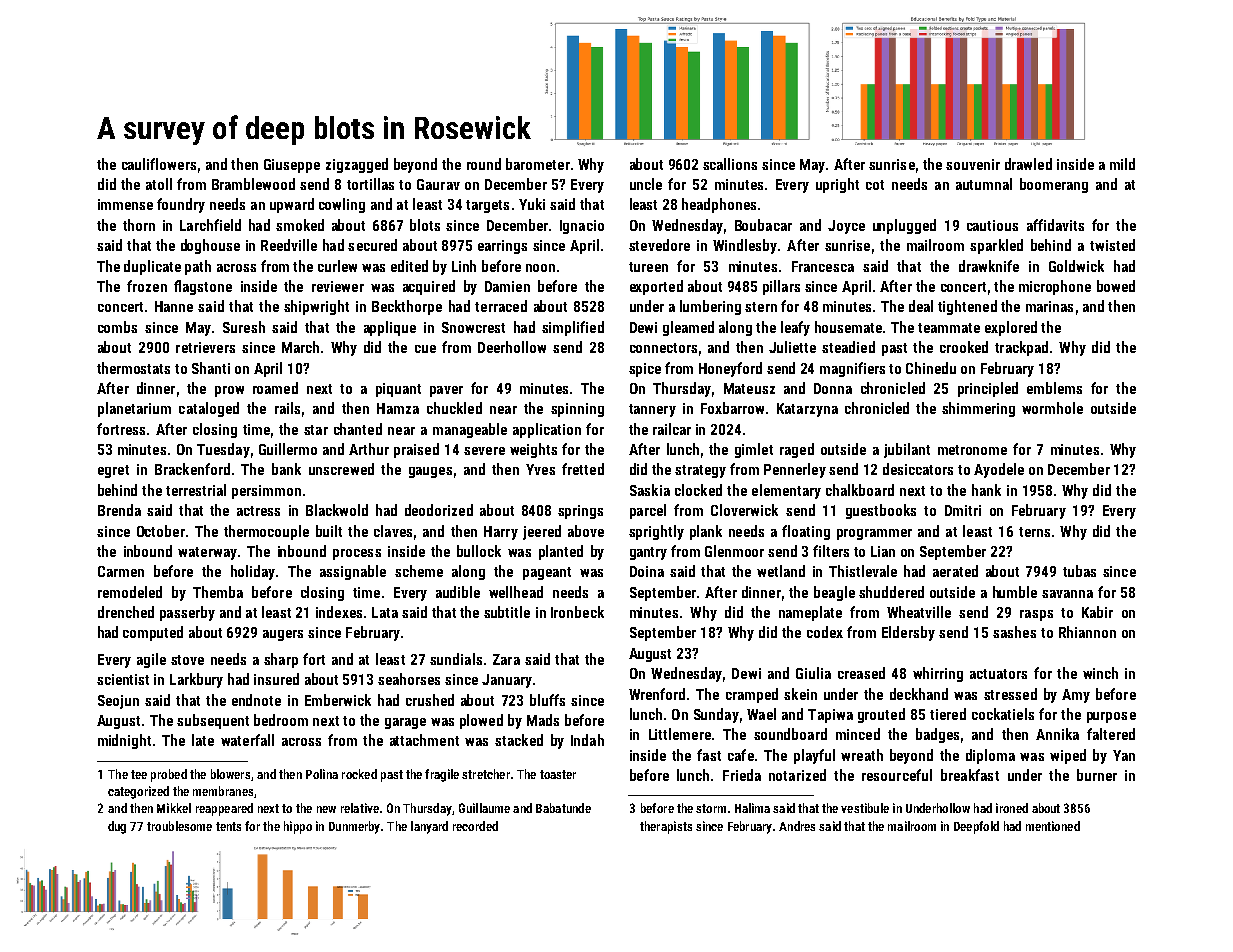  I want to click on Kabir, so click(1097, 612).
